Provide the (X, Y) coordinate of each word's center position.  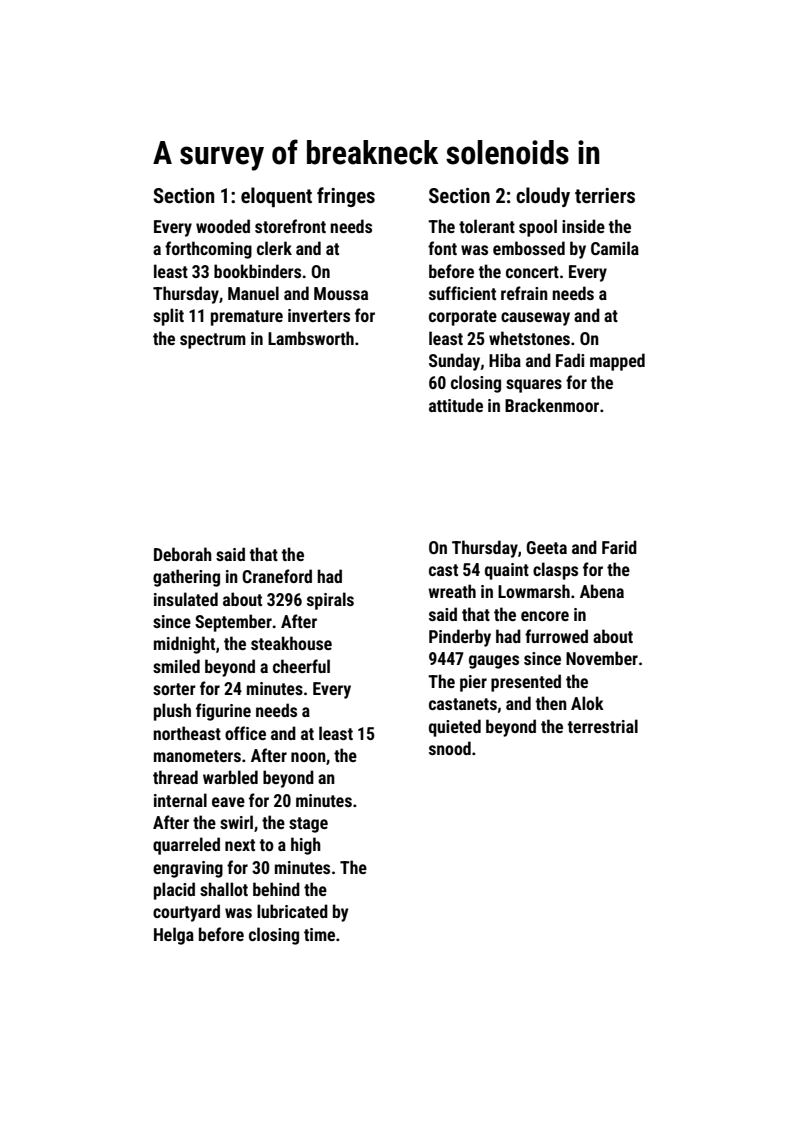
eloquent (276, 197)
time (319, 934)
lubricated (292, 911)
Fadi (570, 360)
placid (174, 891)
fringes (346, 197)
